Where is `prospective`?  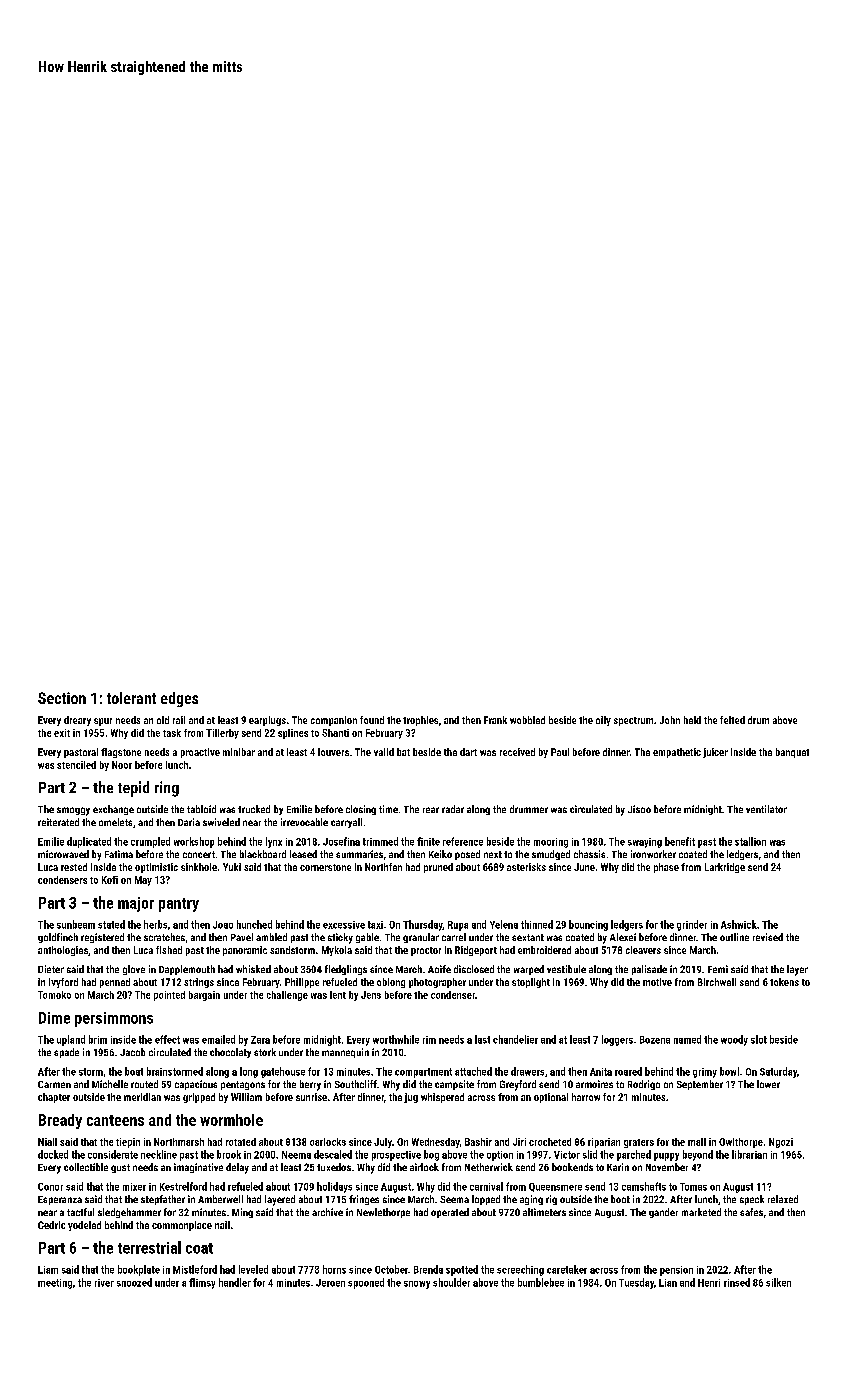
prospective is located at coordinates (396, 1156).
